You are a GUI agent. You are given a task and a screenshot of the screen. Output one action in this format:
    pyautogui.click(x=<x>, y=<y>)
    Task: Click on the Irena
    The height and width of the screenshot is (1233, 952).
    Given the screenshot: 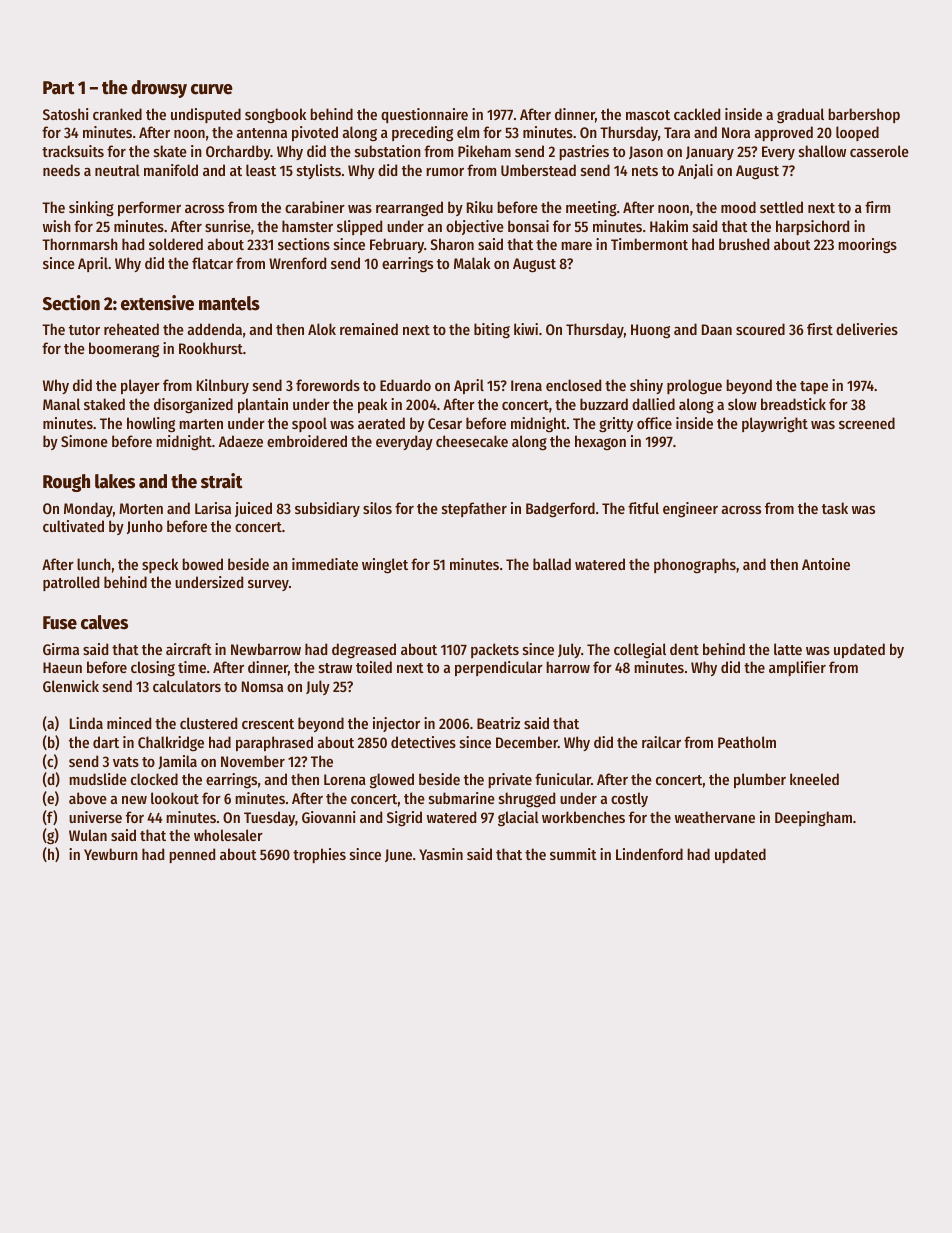 What is the action you would take?
    pyautogui.click(x=526, y=385)
